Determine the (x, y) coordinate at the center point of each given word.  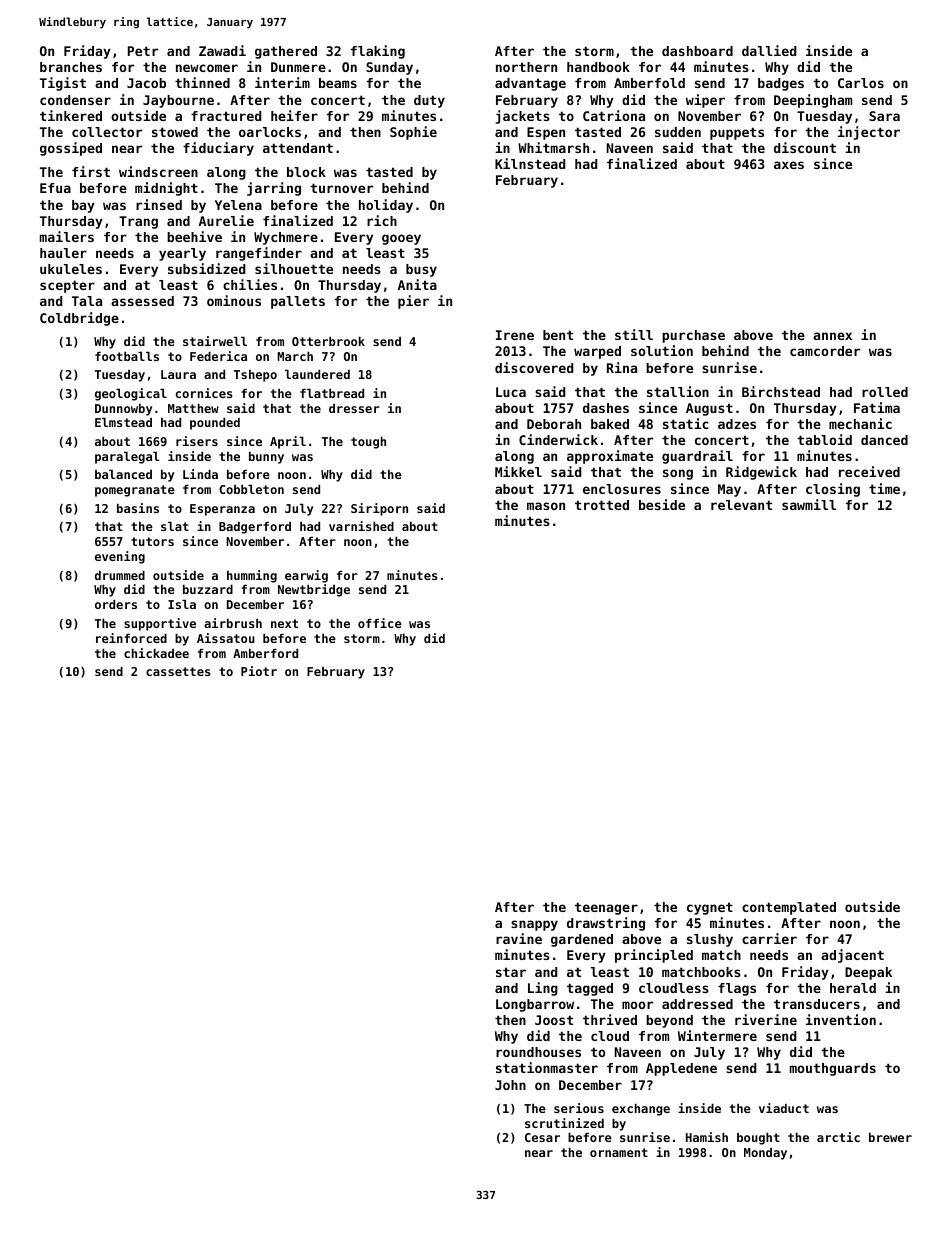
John (510, 1085)
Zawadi (222, 50)
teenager (606, 908)
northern (526, 67)
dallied (769, 50)
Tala (87, 301)
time (884, 488)
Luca (511, 392)
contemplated (789, 908)
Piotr (259, 671)
